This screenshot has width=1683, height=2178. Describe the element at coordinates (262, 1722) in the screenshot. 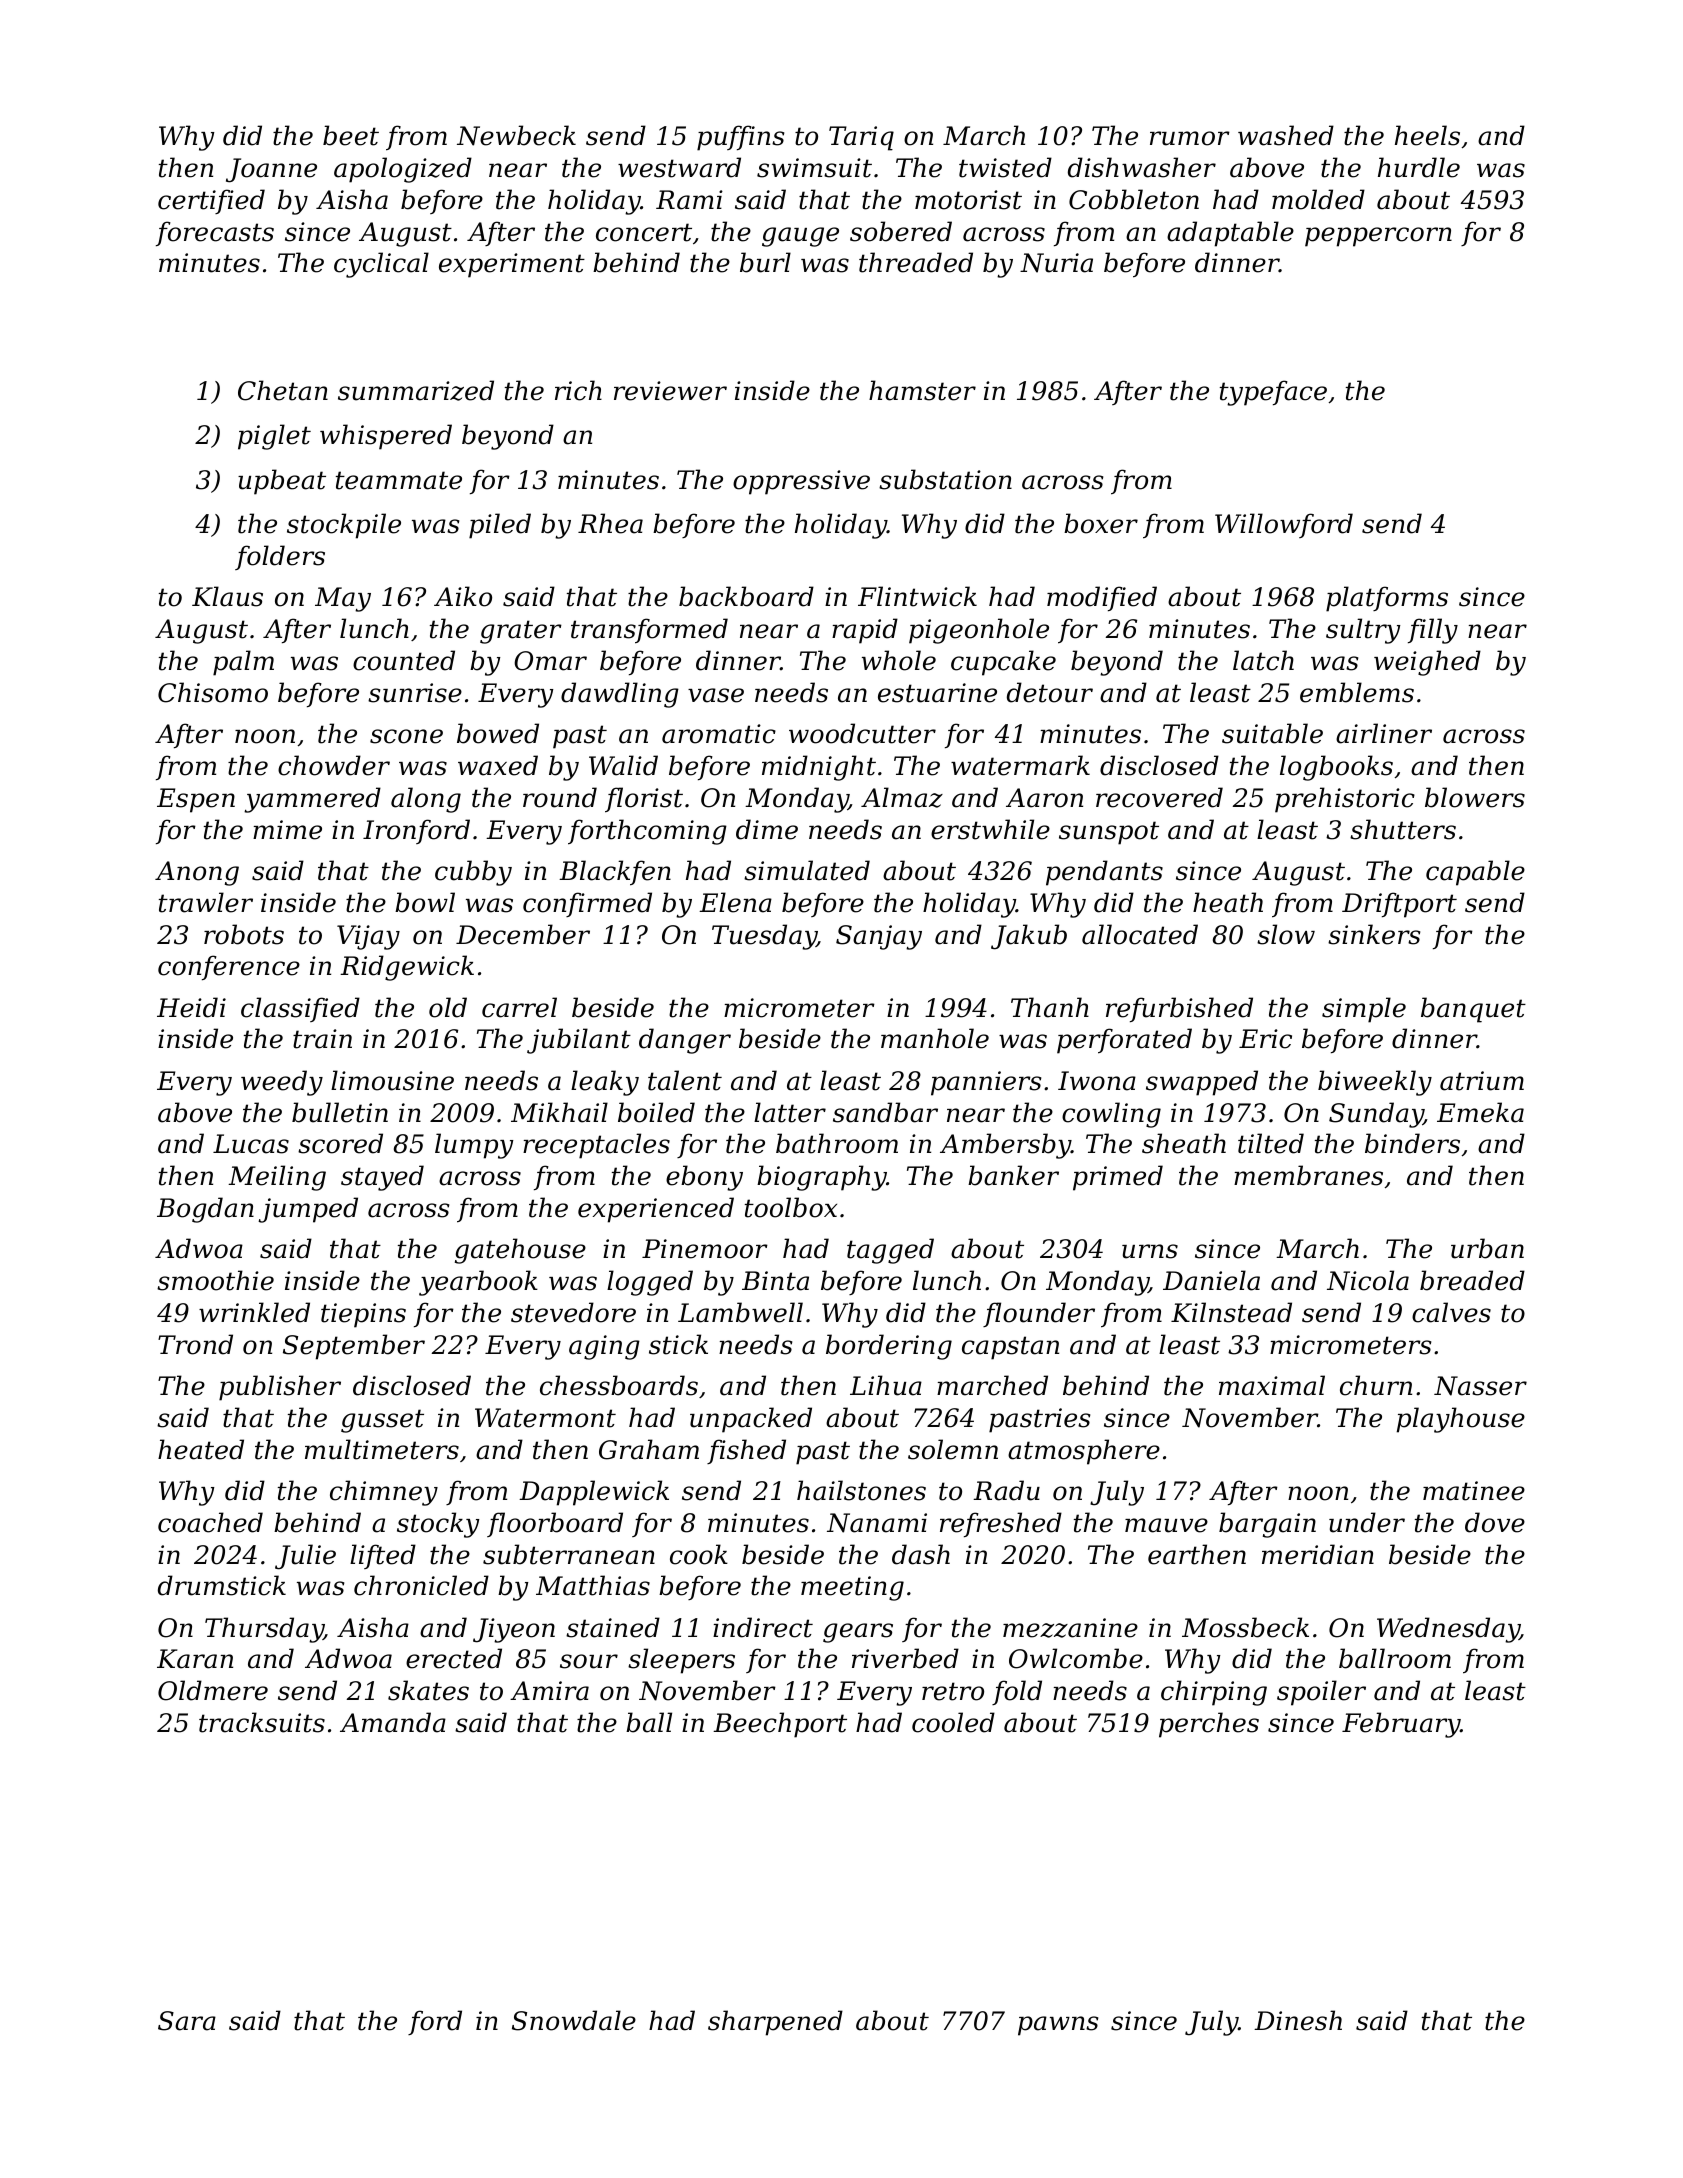

I see `tracksuits` at that location.
